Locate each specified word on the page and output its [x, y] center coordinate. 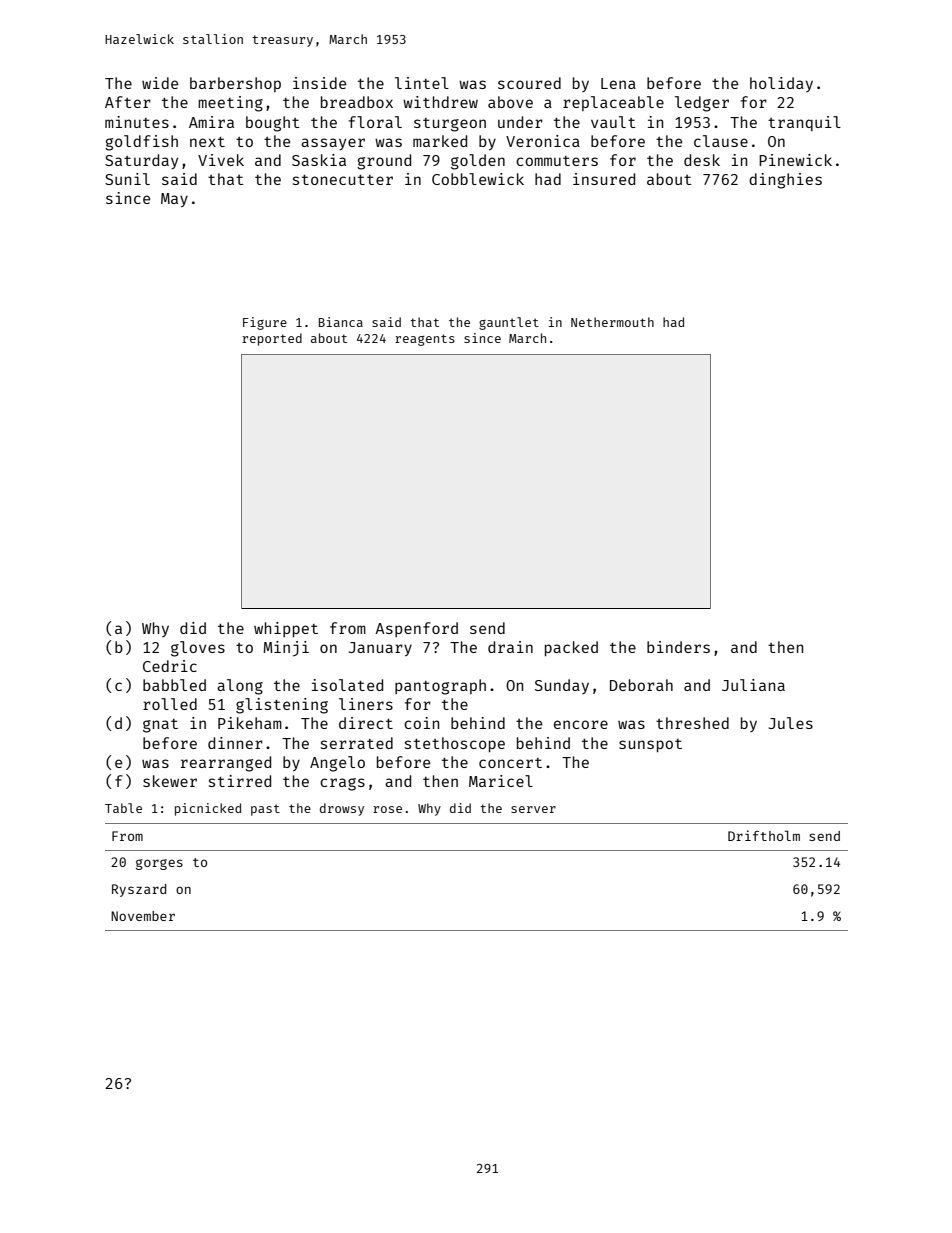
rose [387, 809]
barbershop [235, 84]
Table [123, 808]
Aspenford [416, 629]
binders [678, 647]
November [143, 916]
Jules [791, 723]
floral [375, 122]
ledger [702, 104]
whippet [286, 629]
